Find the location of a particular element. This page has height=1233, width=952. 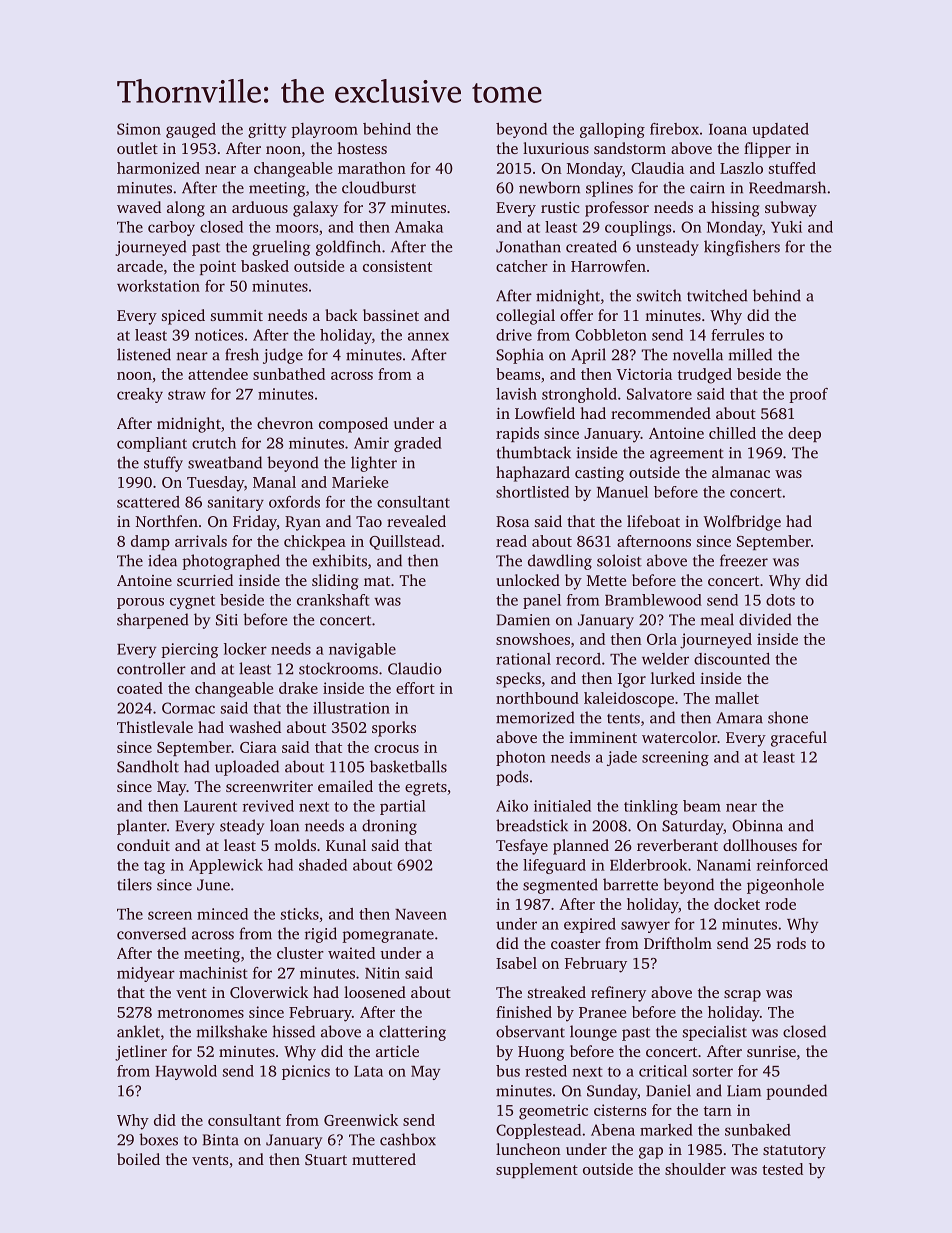

jade is located at coordinates (622, 758).
